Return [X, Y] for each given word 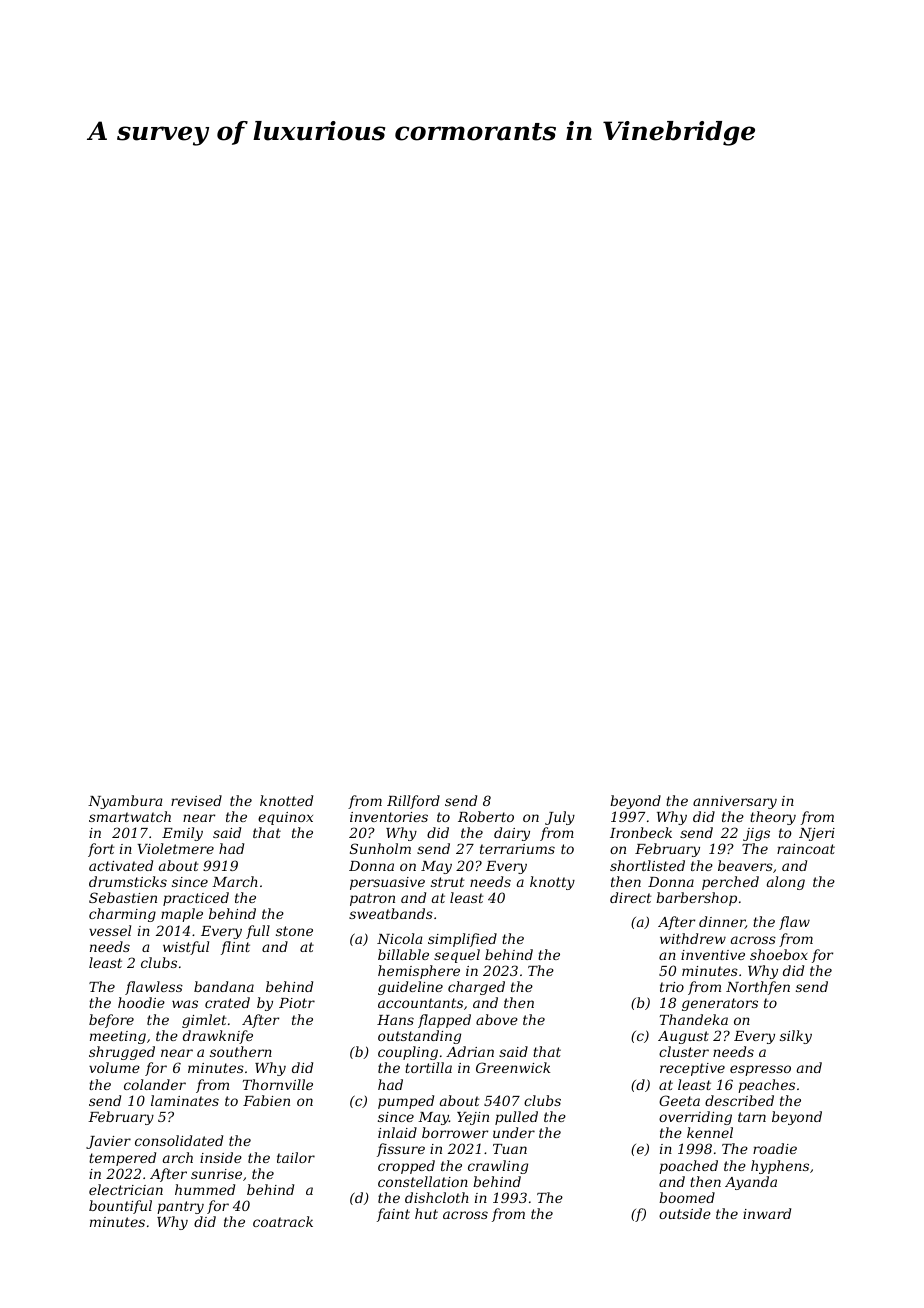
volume [114, 1067]
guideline [410, 988]
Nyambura [125, 802]
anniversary [735, 802]
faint [393, 1215]
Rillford [413, 802]
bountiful [120, 1207]
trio [672, 987]
